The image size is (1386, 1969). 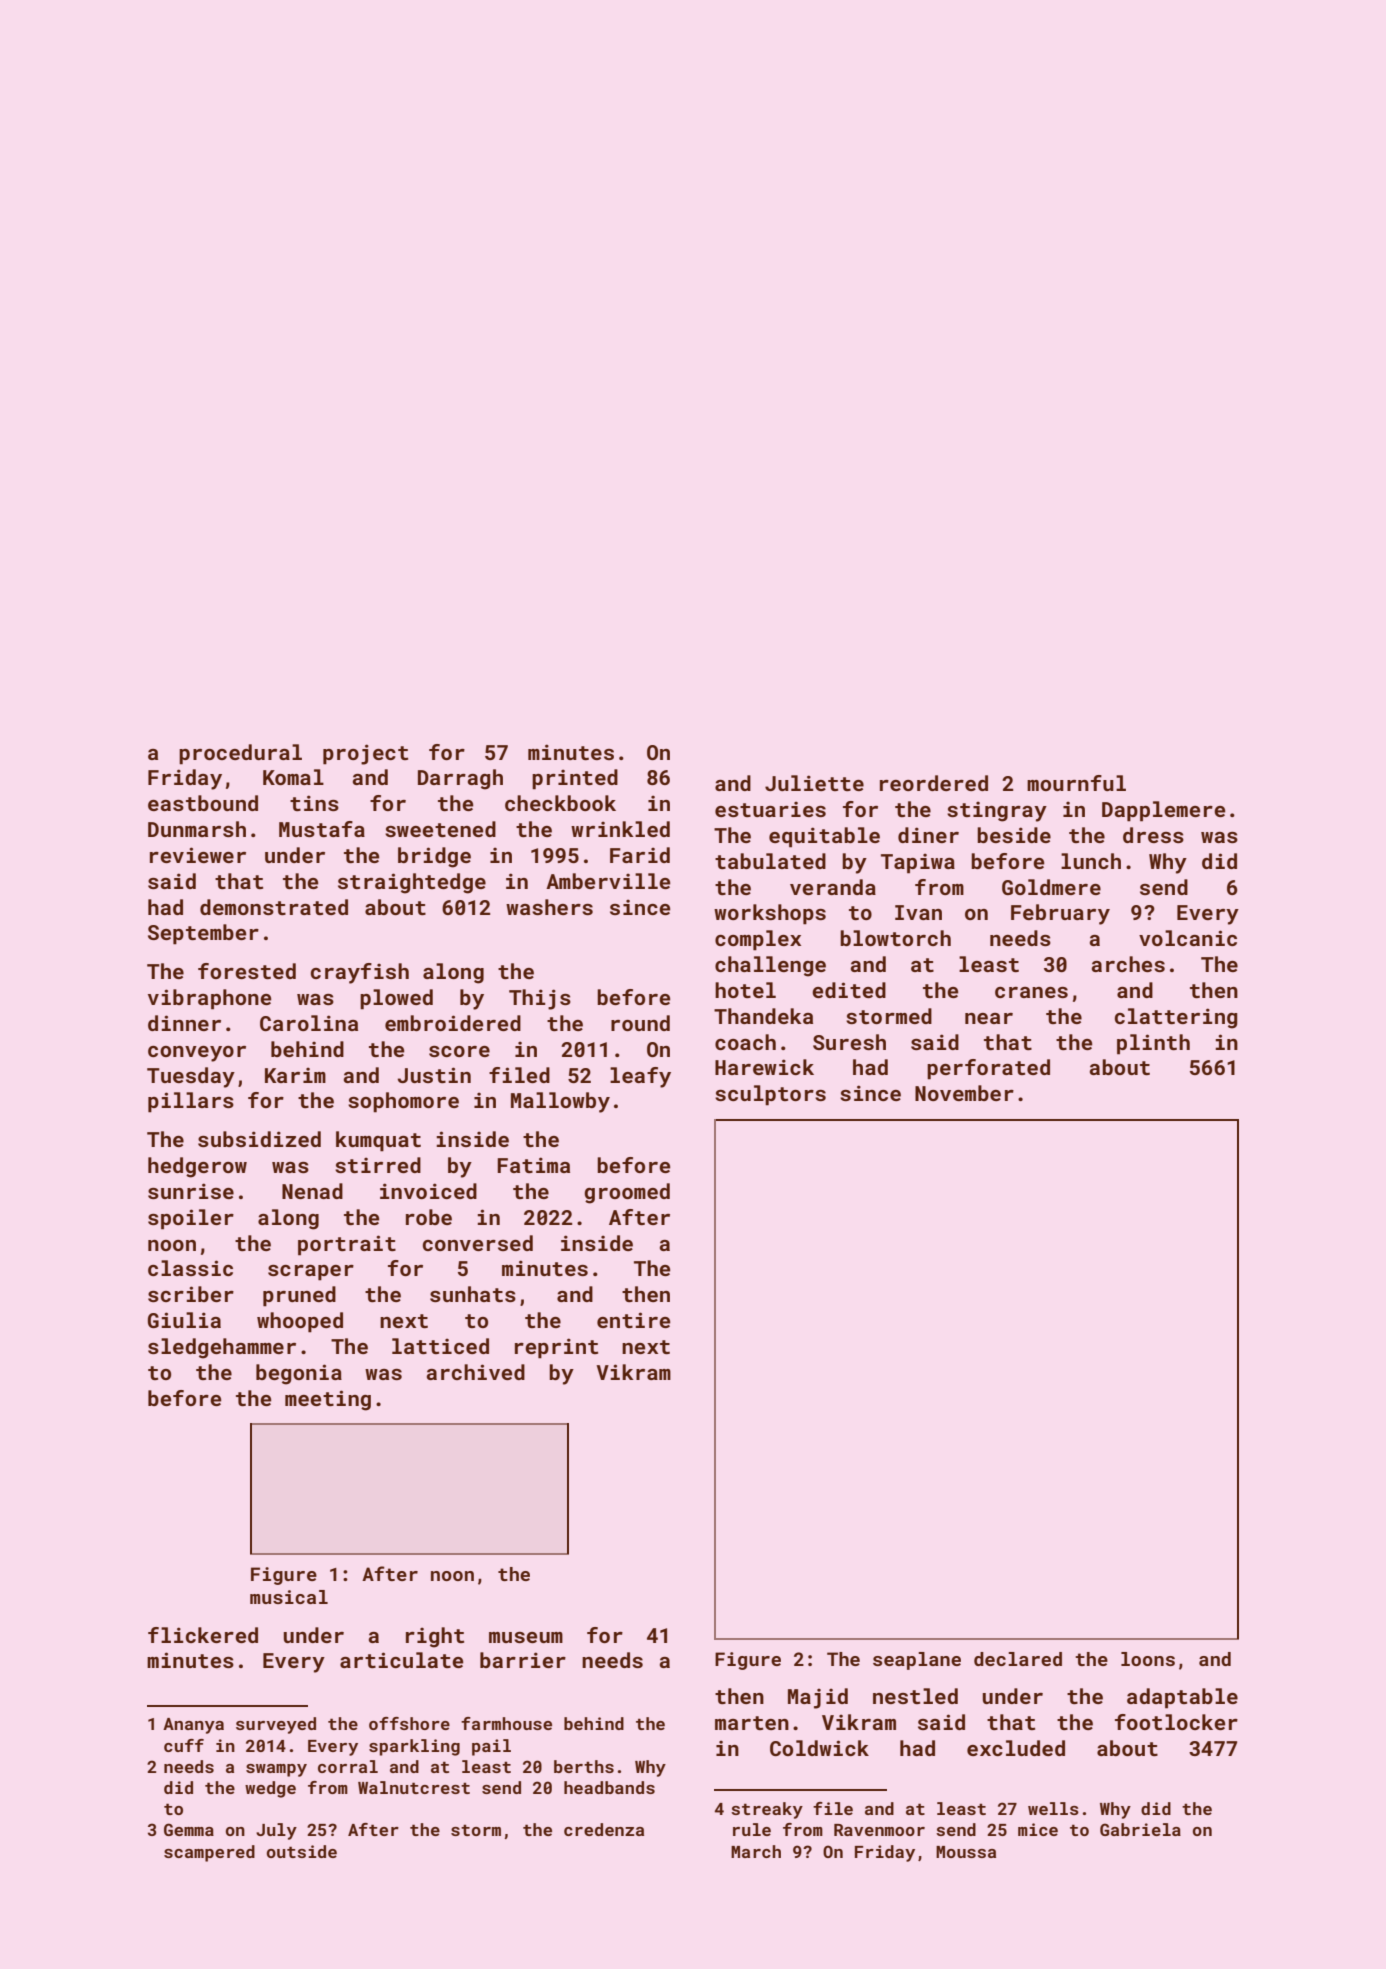 What do you see at coordinates (627, 1193) in the page?
I see `groomed` at bounding box center [627, 1193].
